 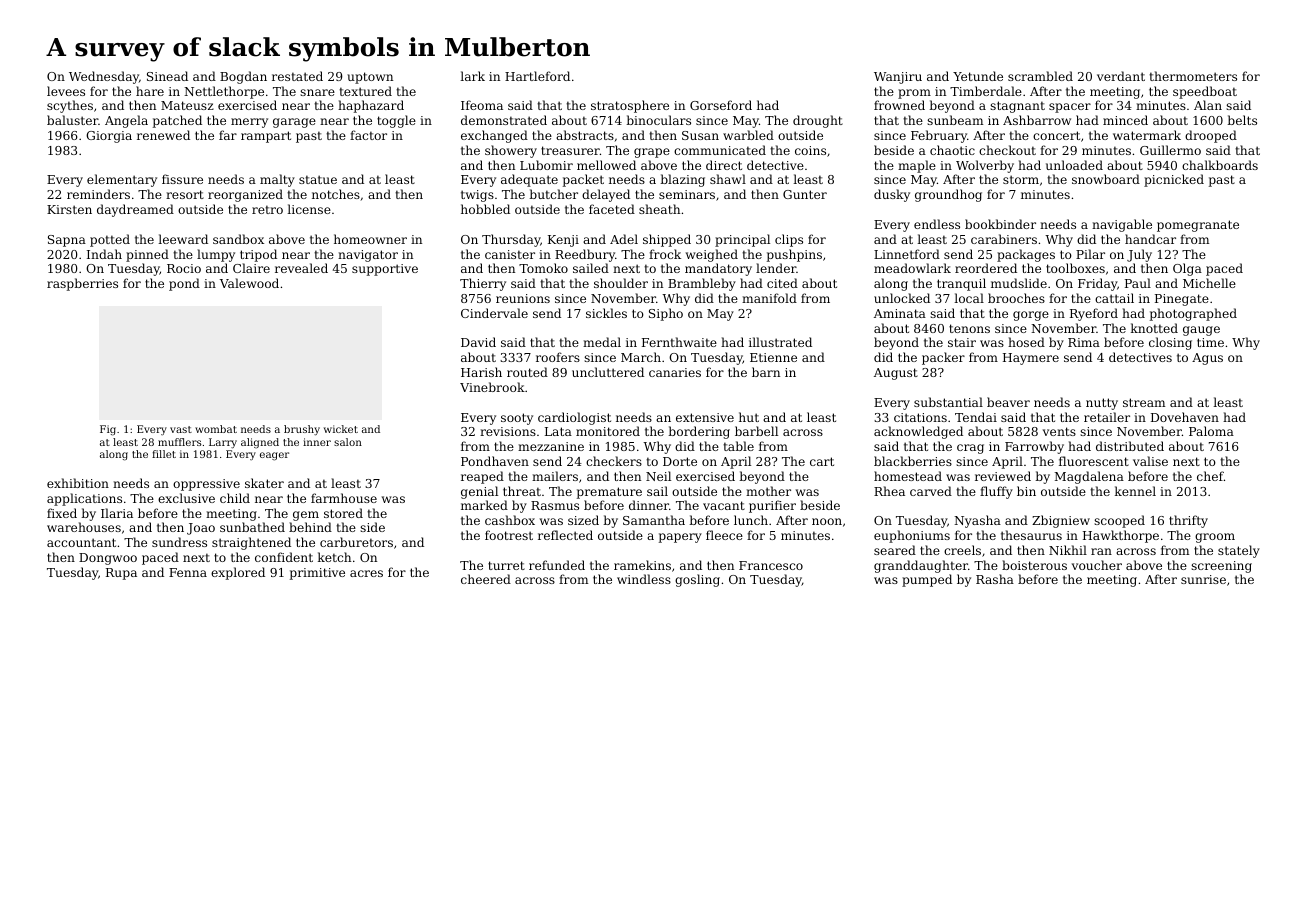 I want to click on raspberries, so click(x=82, y=284).
